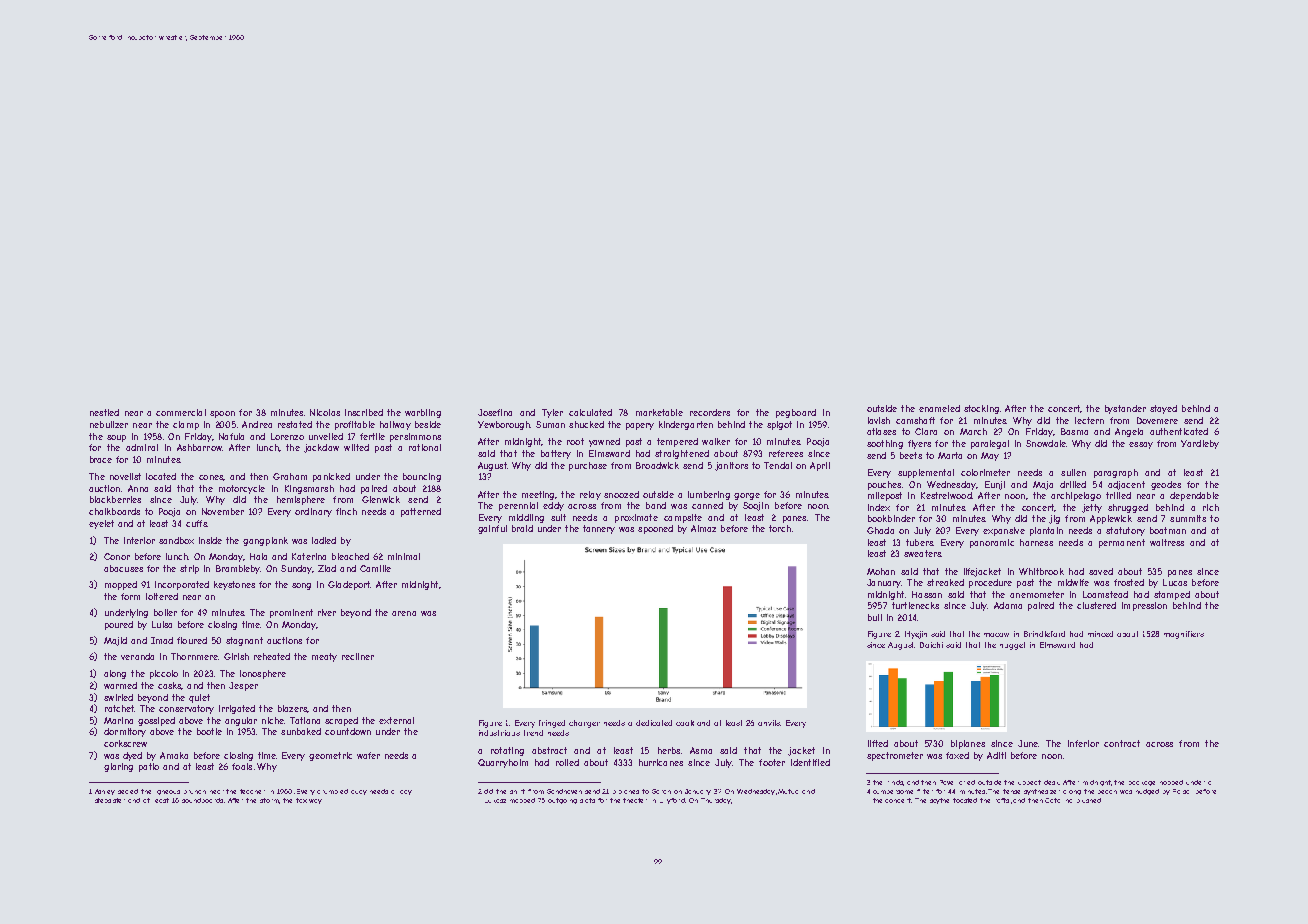 This screenshot has width=1308, height=924. I want to click on panoramic, so click(992, 543).
